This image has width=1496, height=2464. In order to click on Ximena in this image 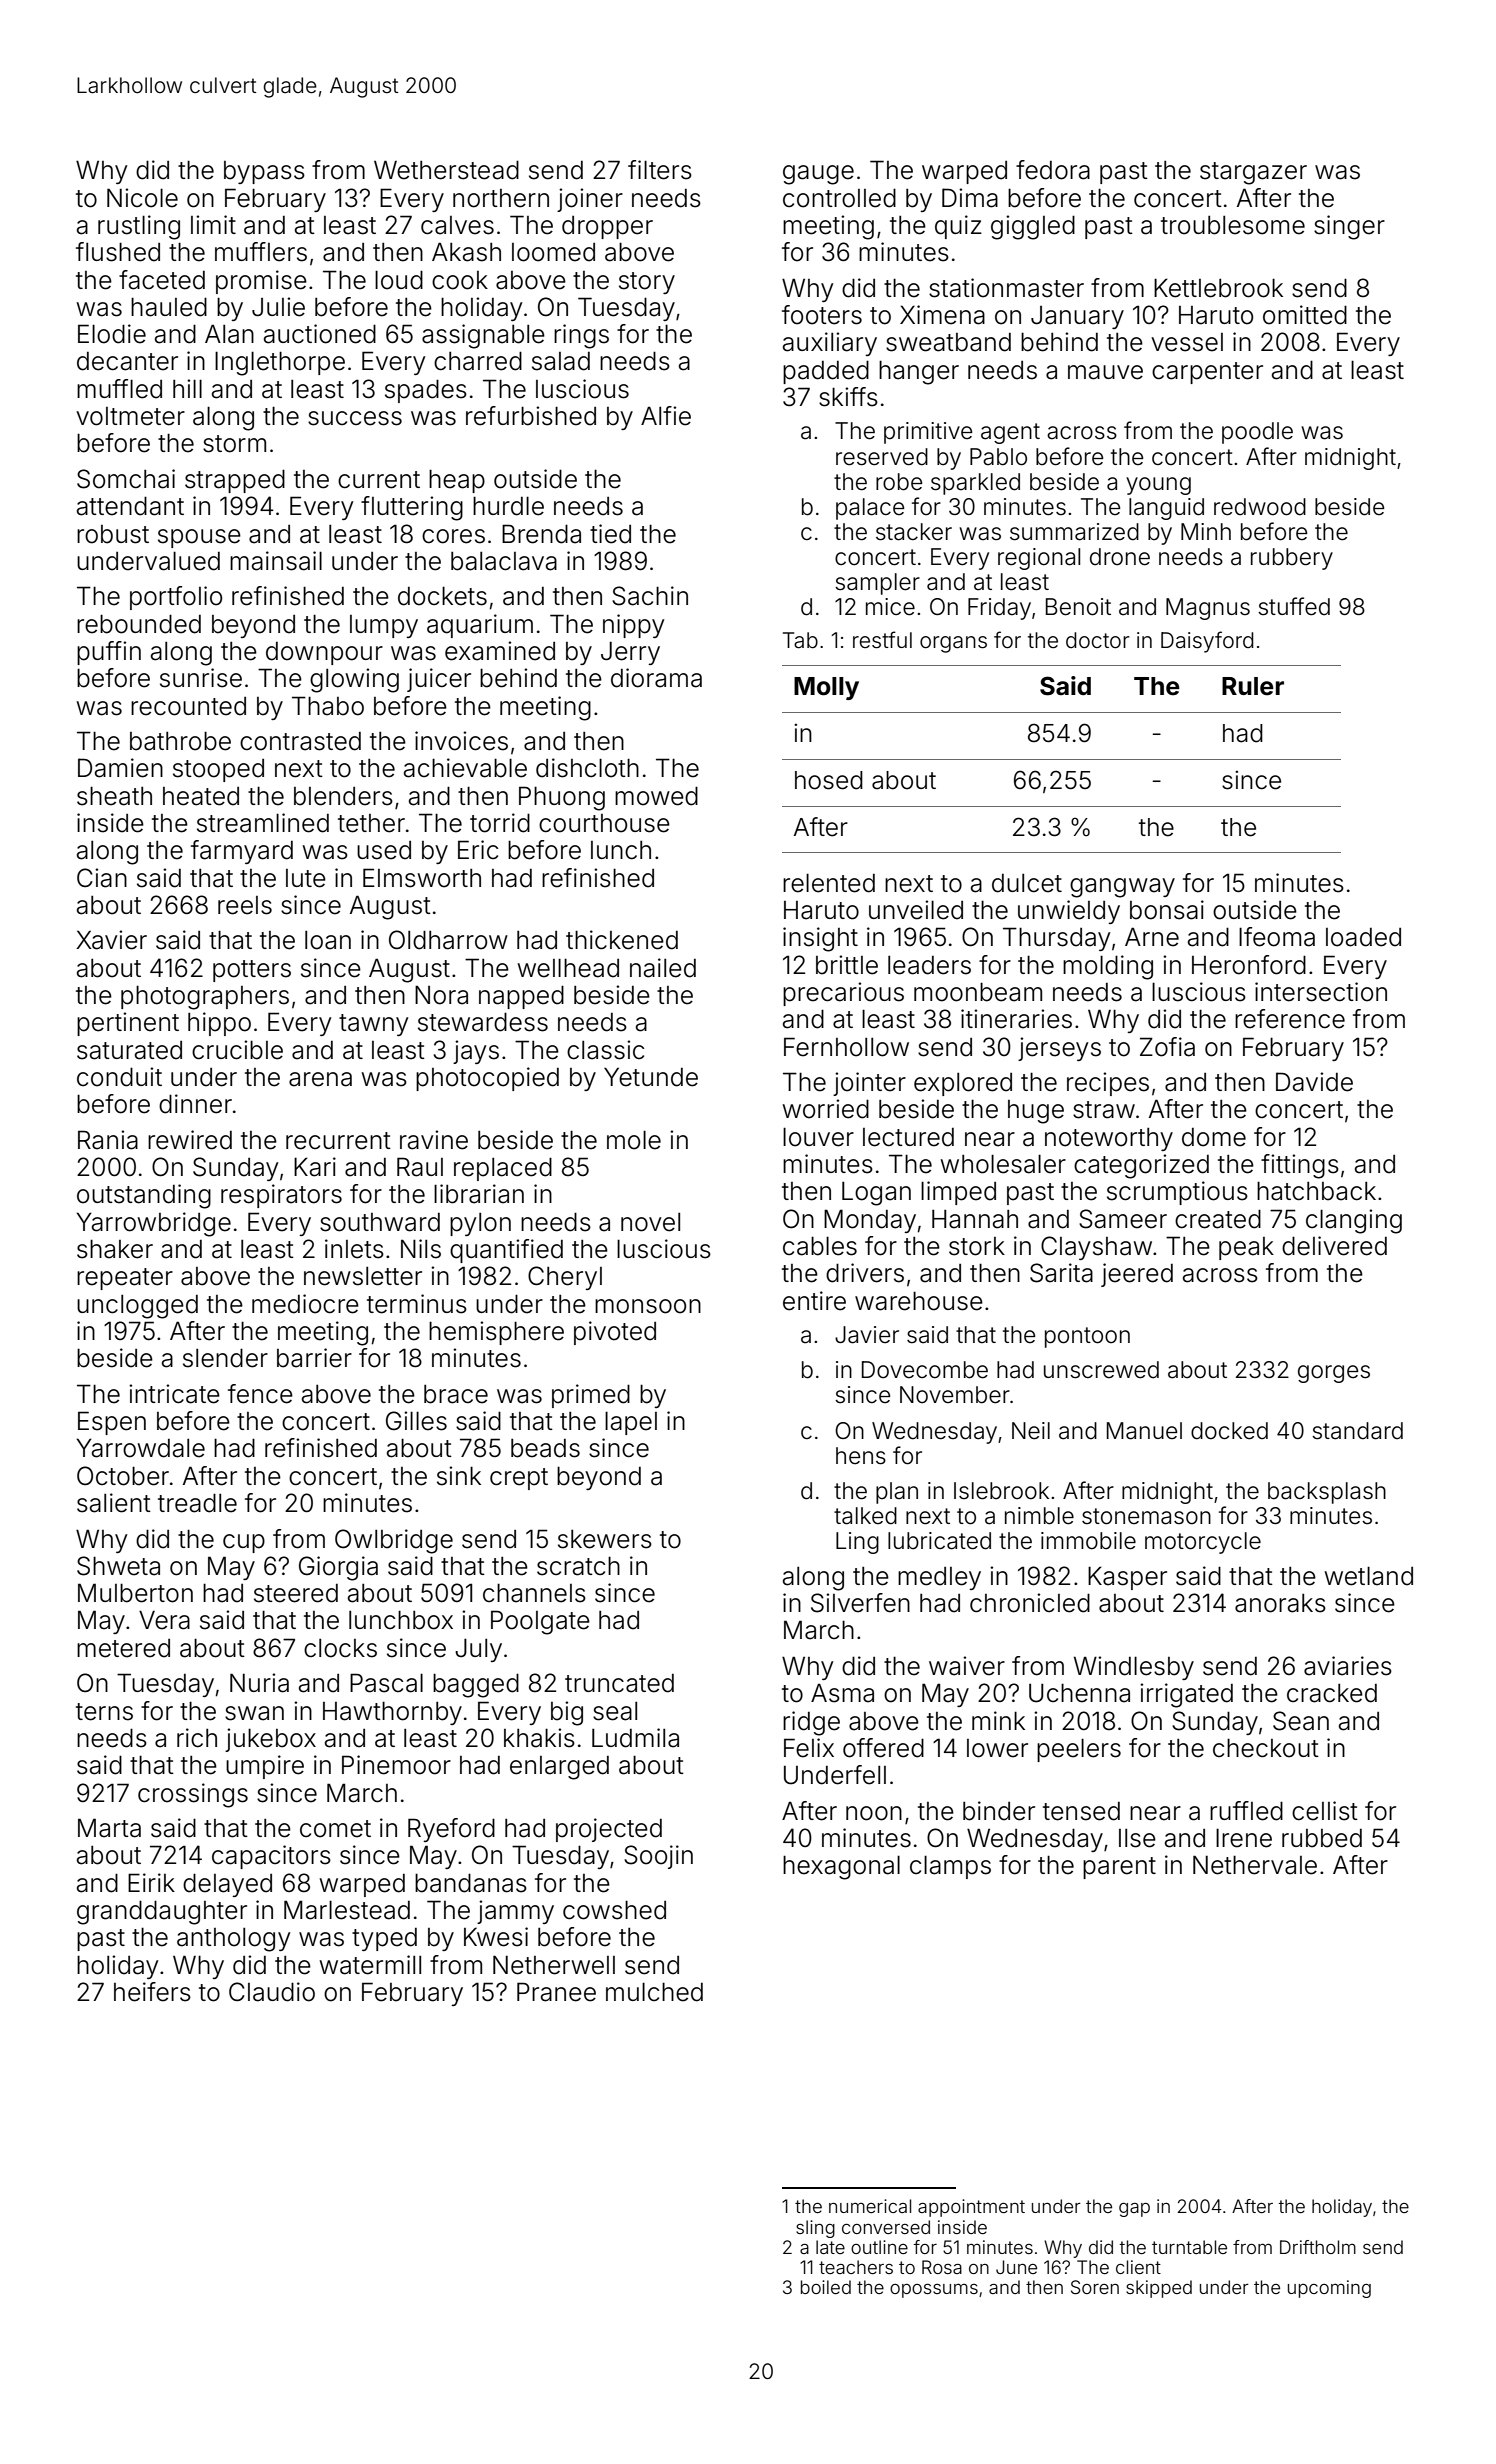, I will do `click(942, 315)`.
